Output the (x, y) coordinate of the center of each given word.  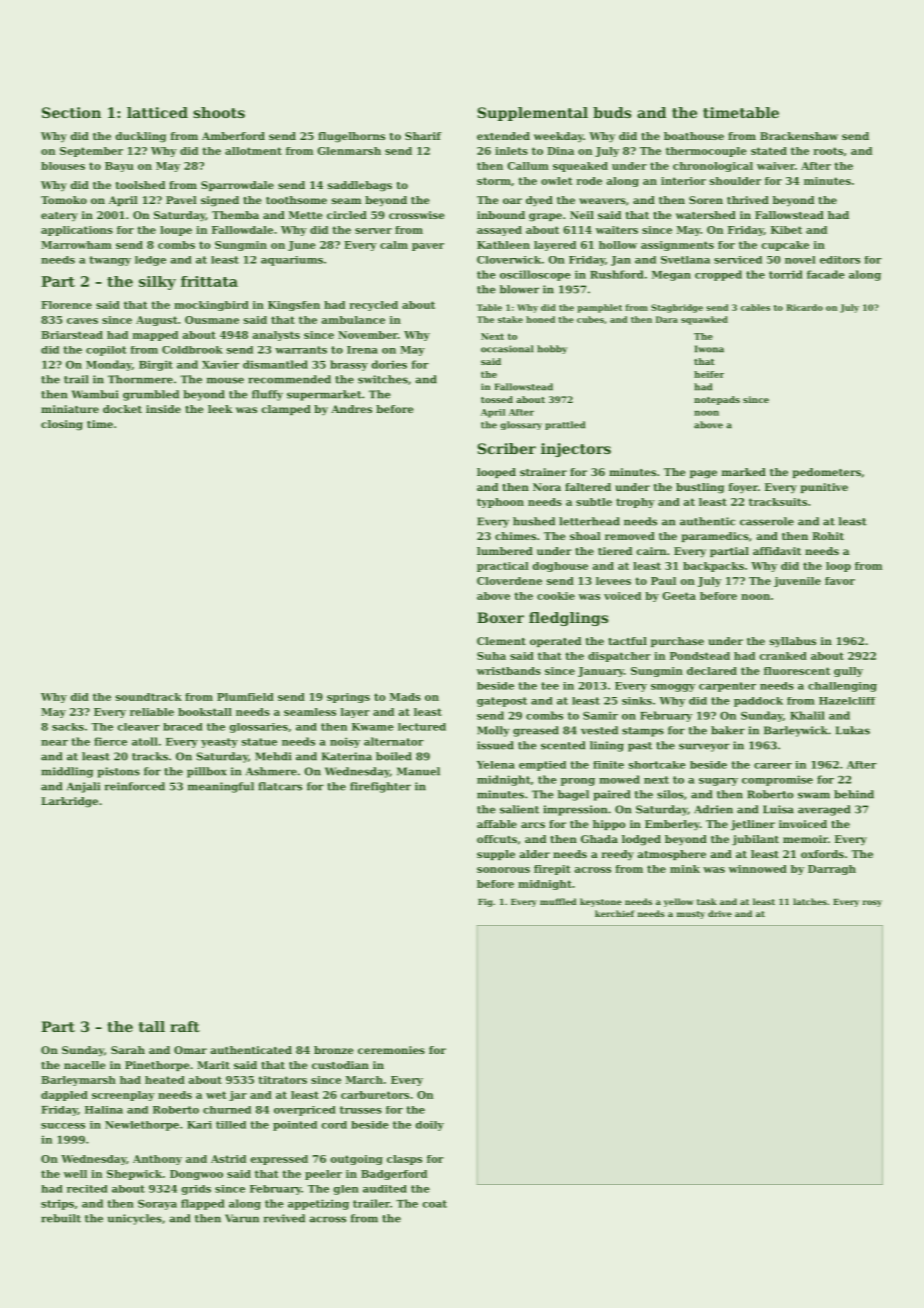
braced (183, 727)
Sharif (423, 136)
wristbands (509, 671)
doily (429, 1126)
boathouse (694, 136)
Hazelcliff (847, 701)
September (91, 152)
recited (87, 1189)
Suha (491, 656)
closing (62, 425)
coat (434, 1204)
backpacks (713, 567)
